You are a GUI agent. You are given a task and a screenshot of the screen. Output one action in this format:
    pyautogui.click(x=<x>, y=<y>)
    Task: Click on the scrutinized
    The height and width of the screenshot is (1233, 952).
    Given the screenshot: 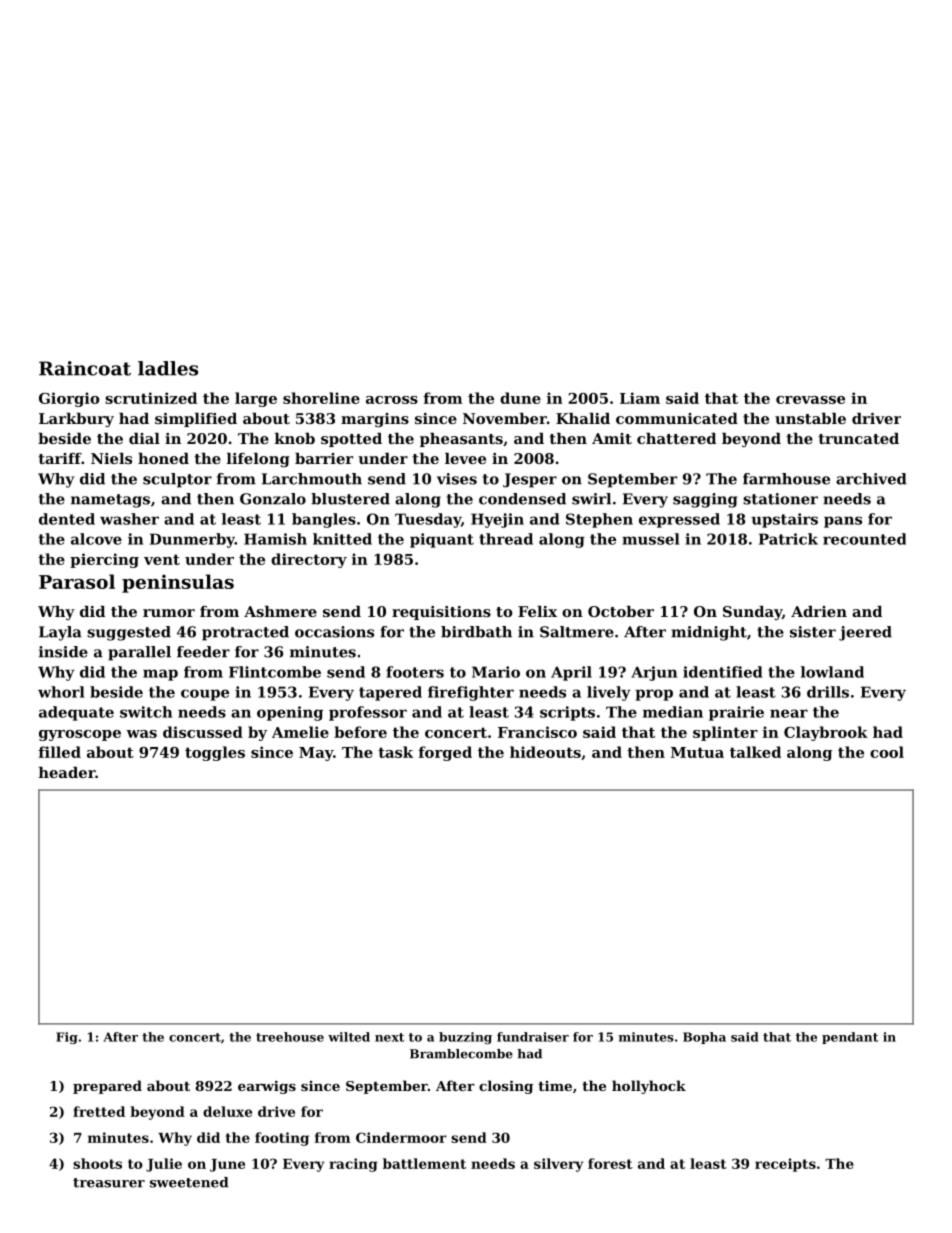 What is the action you would take?
    pyautogui.click(x=151, y=398)
